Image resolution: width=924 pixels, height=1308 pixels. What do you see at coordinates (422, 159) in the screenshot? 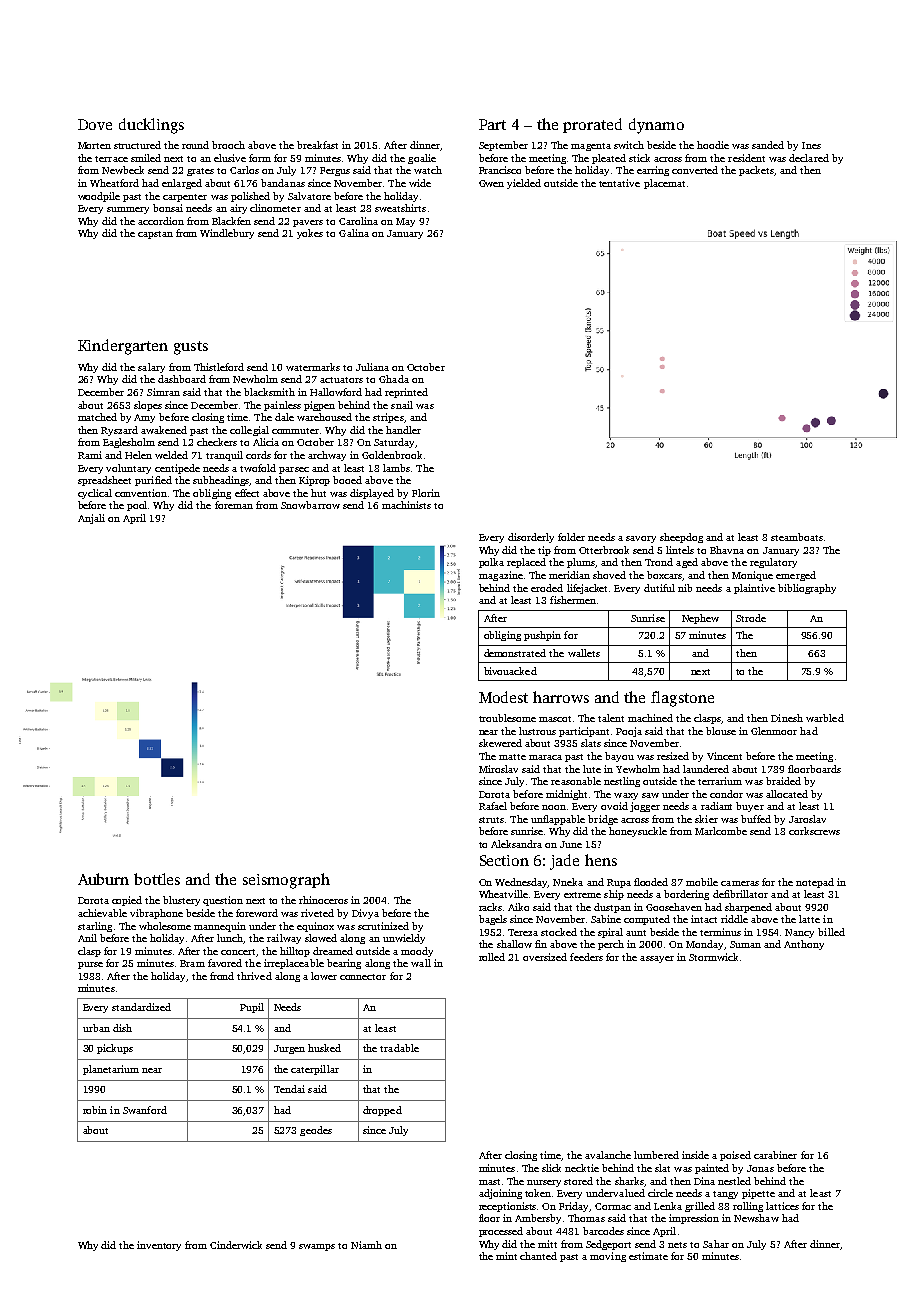
I see `goalie` at bounding box center [422, 159].
